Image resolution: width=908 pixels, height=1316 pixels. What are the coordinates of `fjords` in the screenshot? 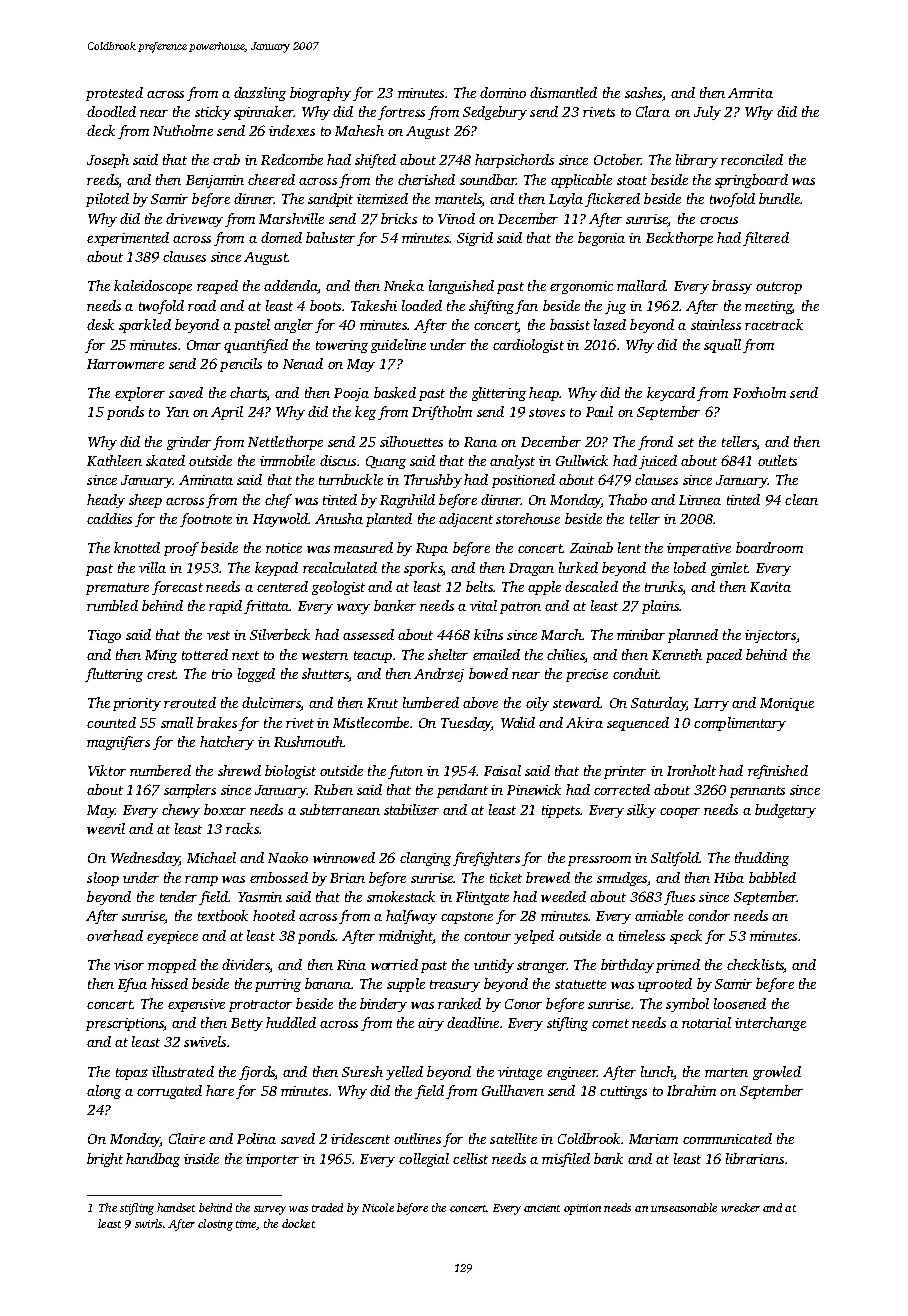 It's located at (257, 1073).
